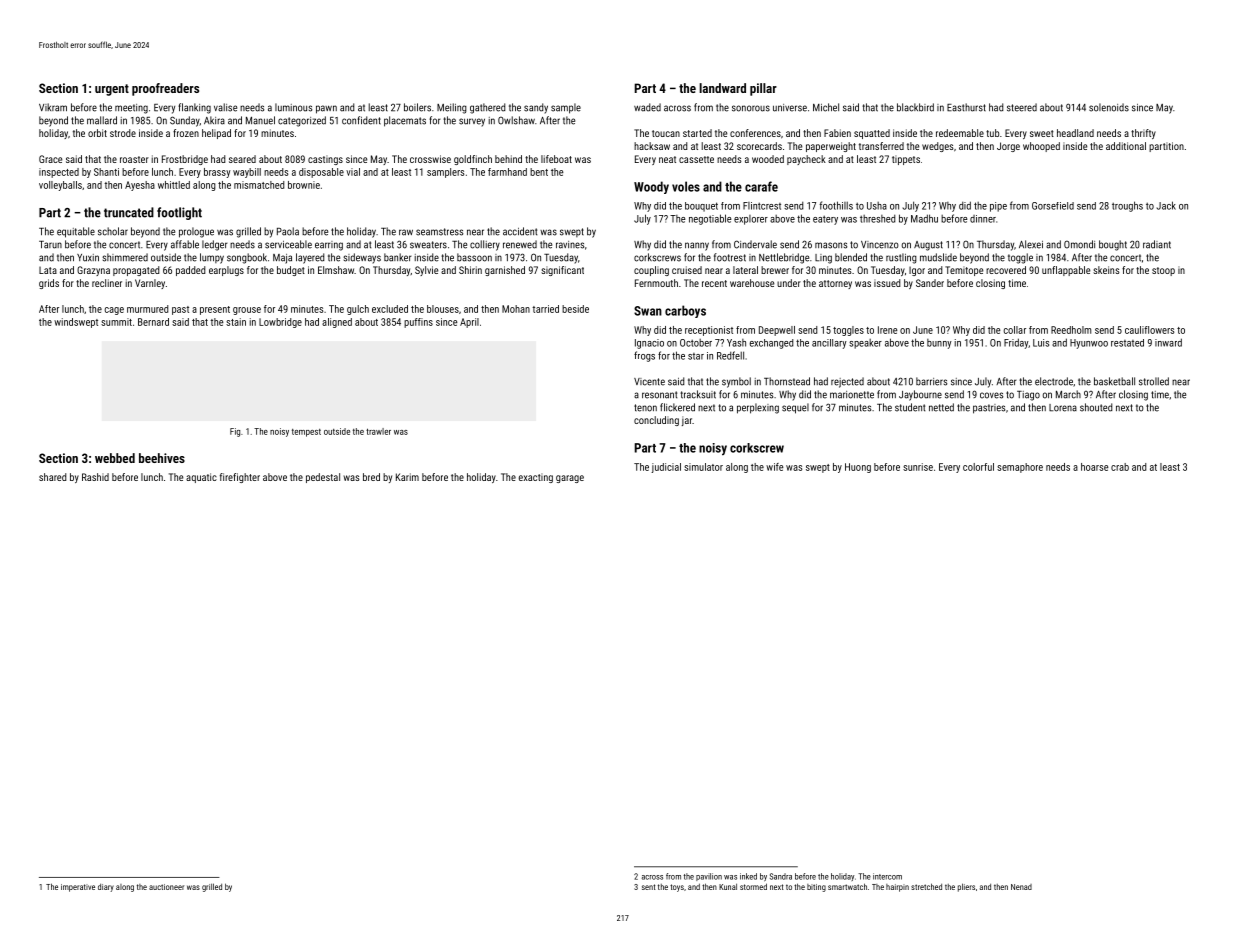 Image resolution: width=1233 pixels, height=952 pixels. What do you see at coordinates (647, 107) in the image?
I see `waded` at bounding box center [647, 107].
